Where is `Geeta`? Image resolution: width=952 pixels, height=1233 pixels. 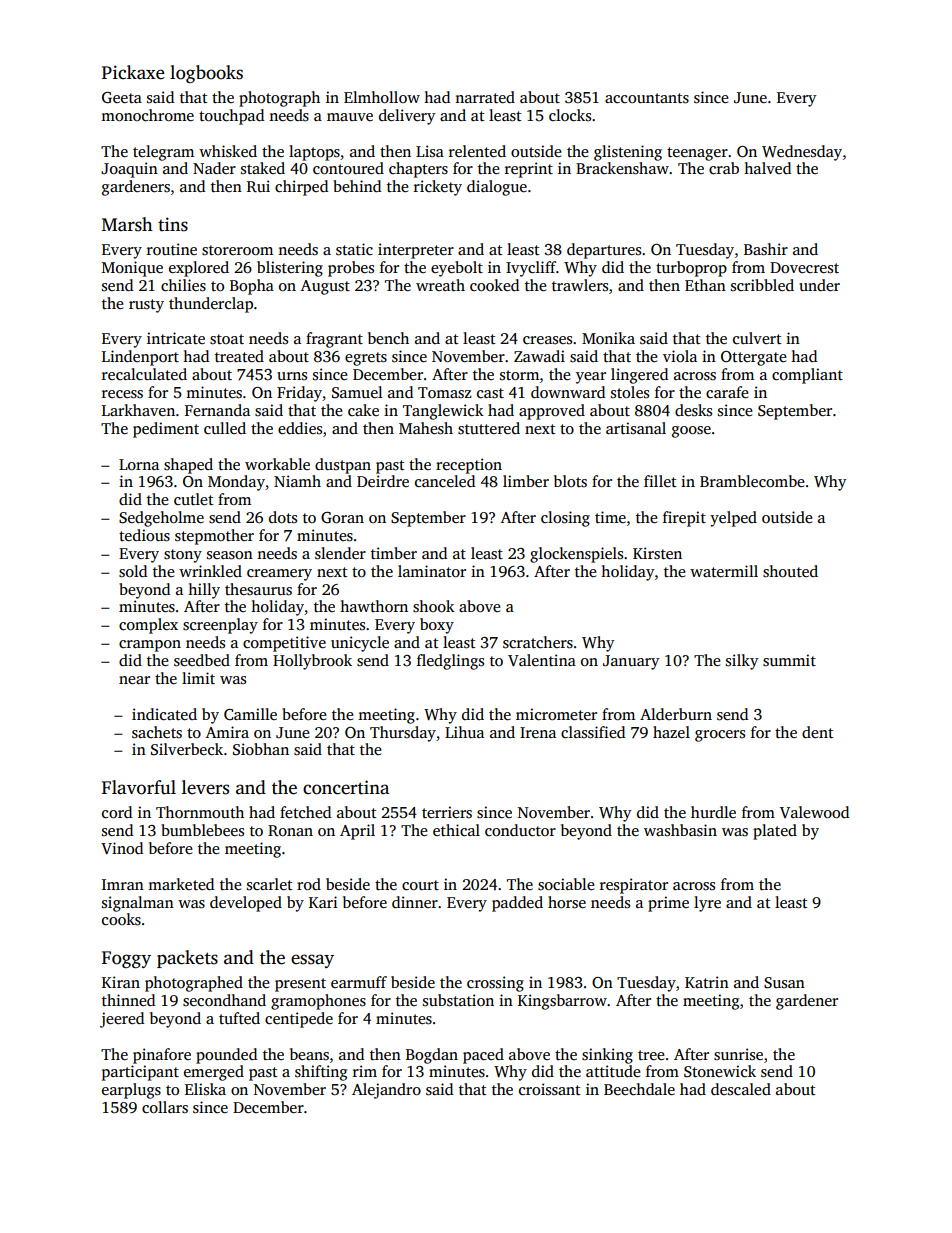
Geeta is located at coordinates (122, 98).
